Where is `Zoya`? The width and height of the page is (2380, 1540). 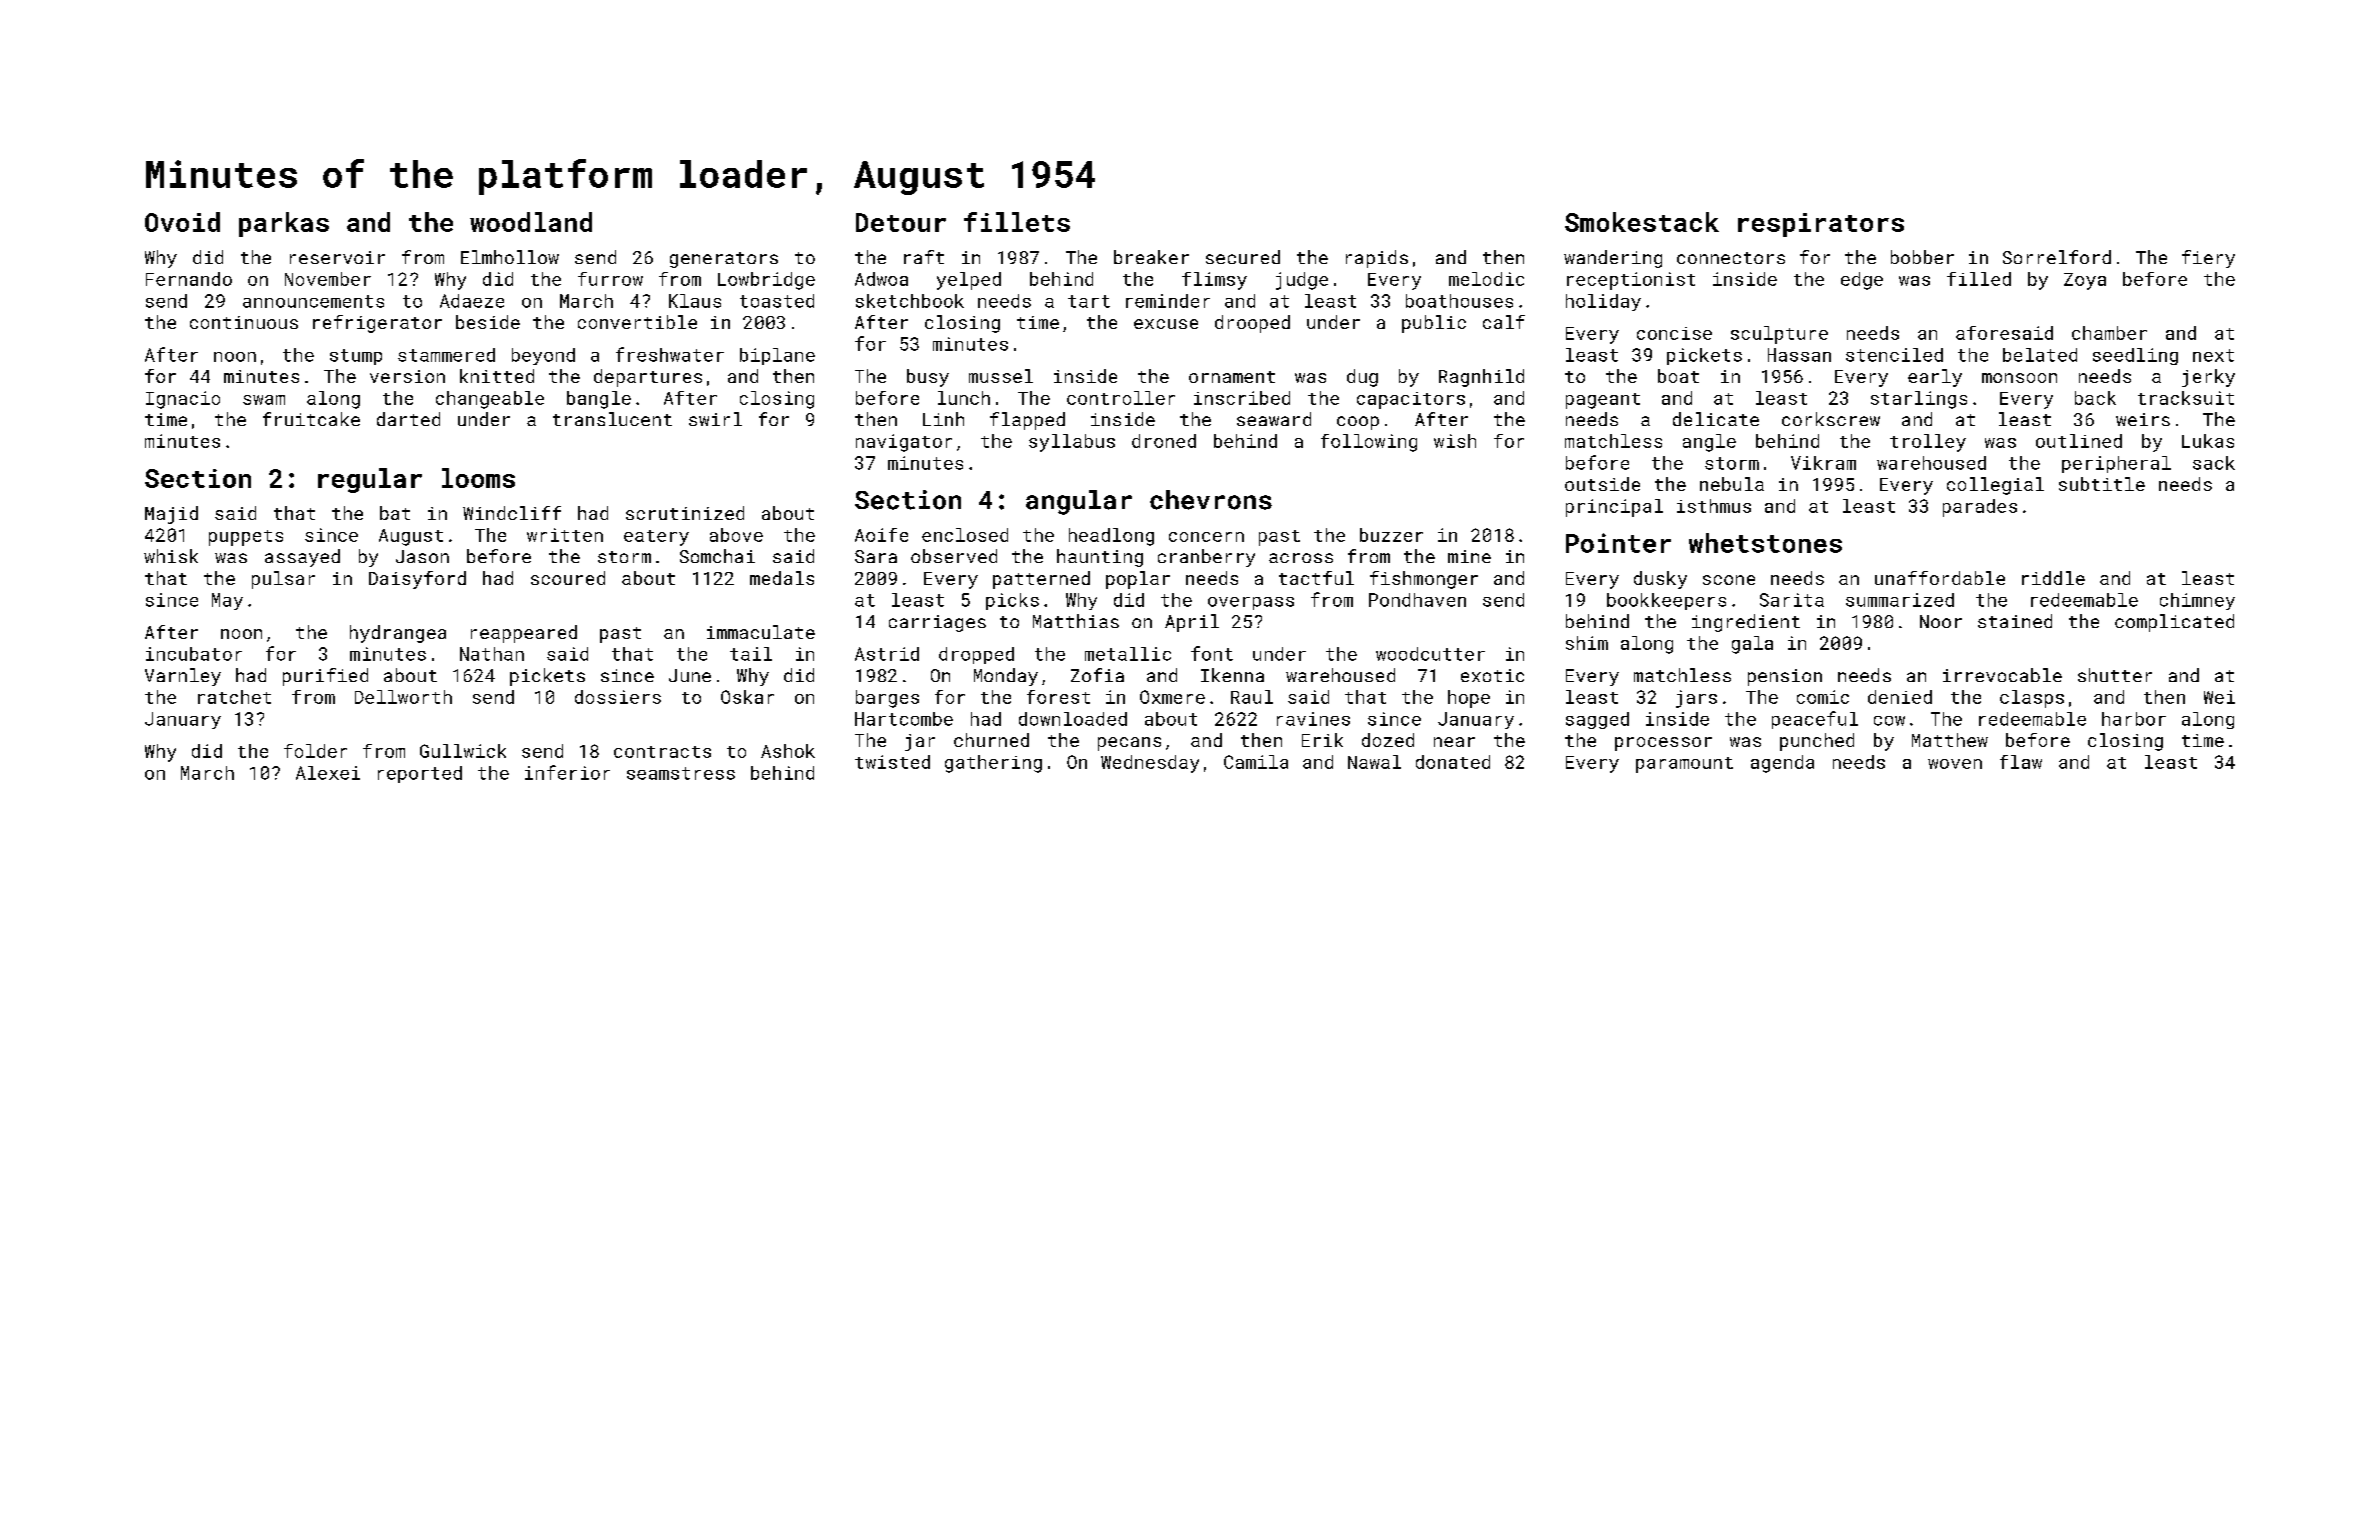
Zoya is located at coordinates (2085, 281).
